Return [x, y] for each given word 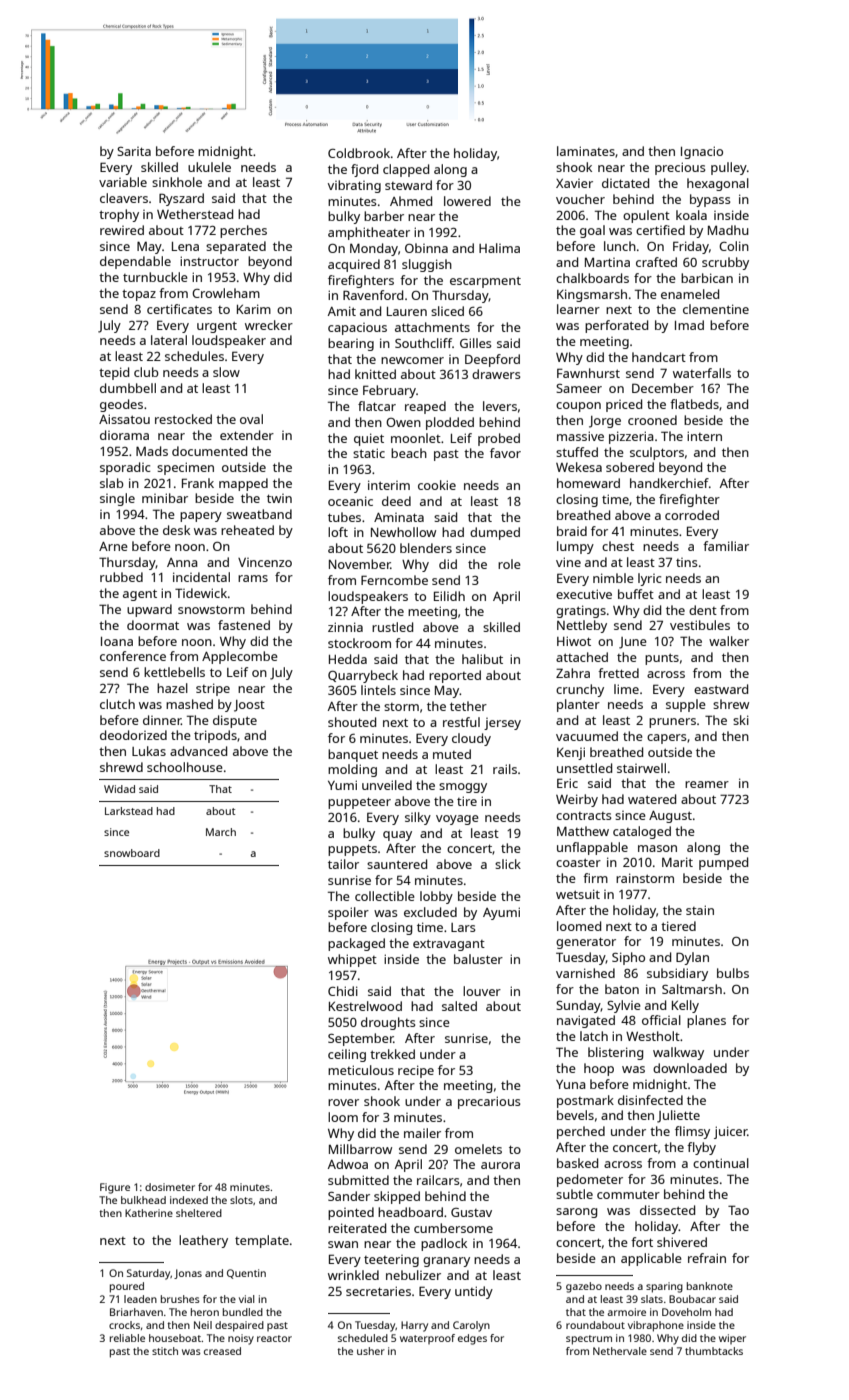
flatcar [377, 406]
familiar [726, 546]
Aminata [399, 517]
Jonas [188, 1274]
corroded [692, 515]
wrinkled [353, 1275]
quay [397, 836]
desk [176, 530]
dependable [135, 262]
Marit [677, 862]
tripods [215, 736]
